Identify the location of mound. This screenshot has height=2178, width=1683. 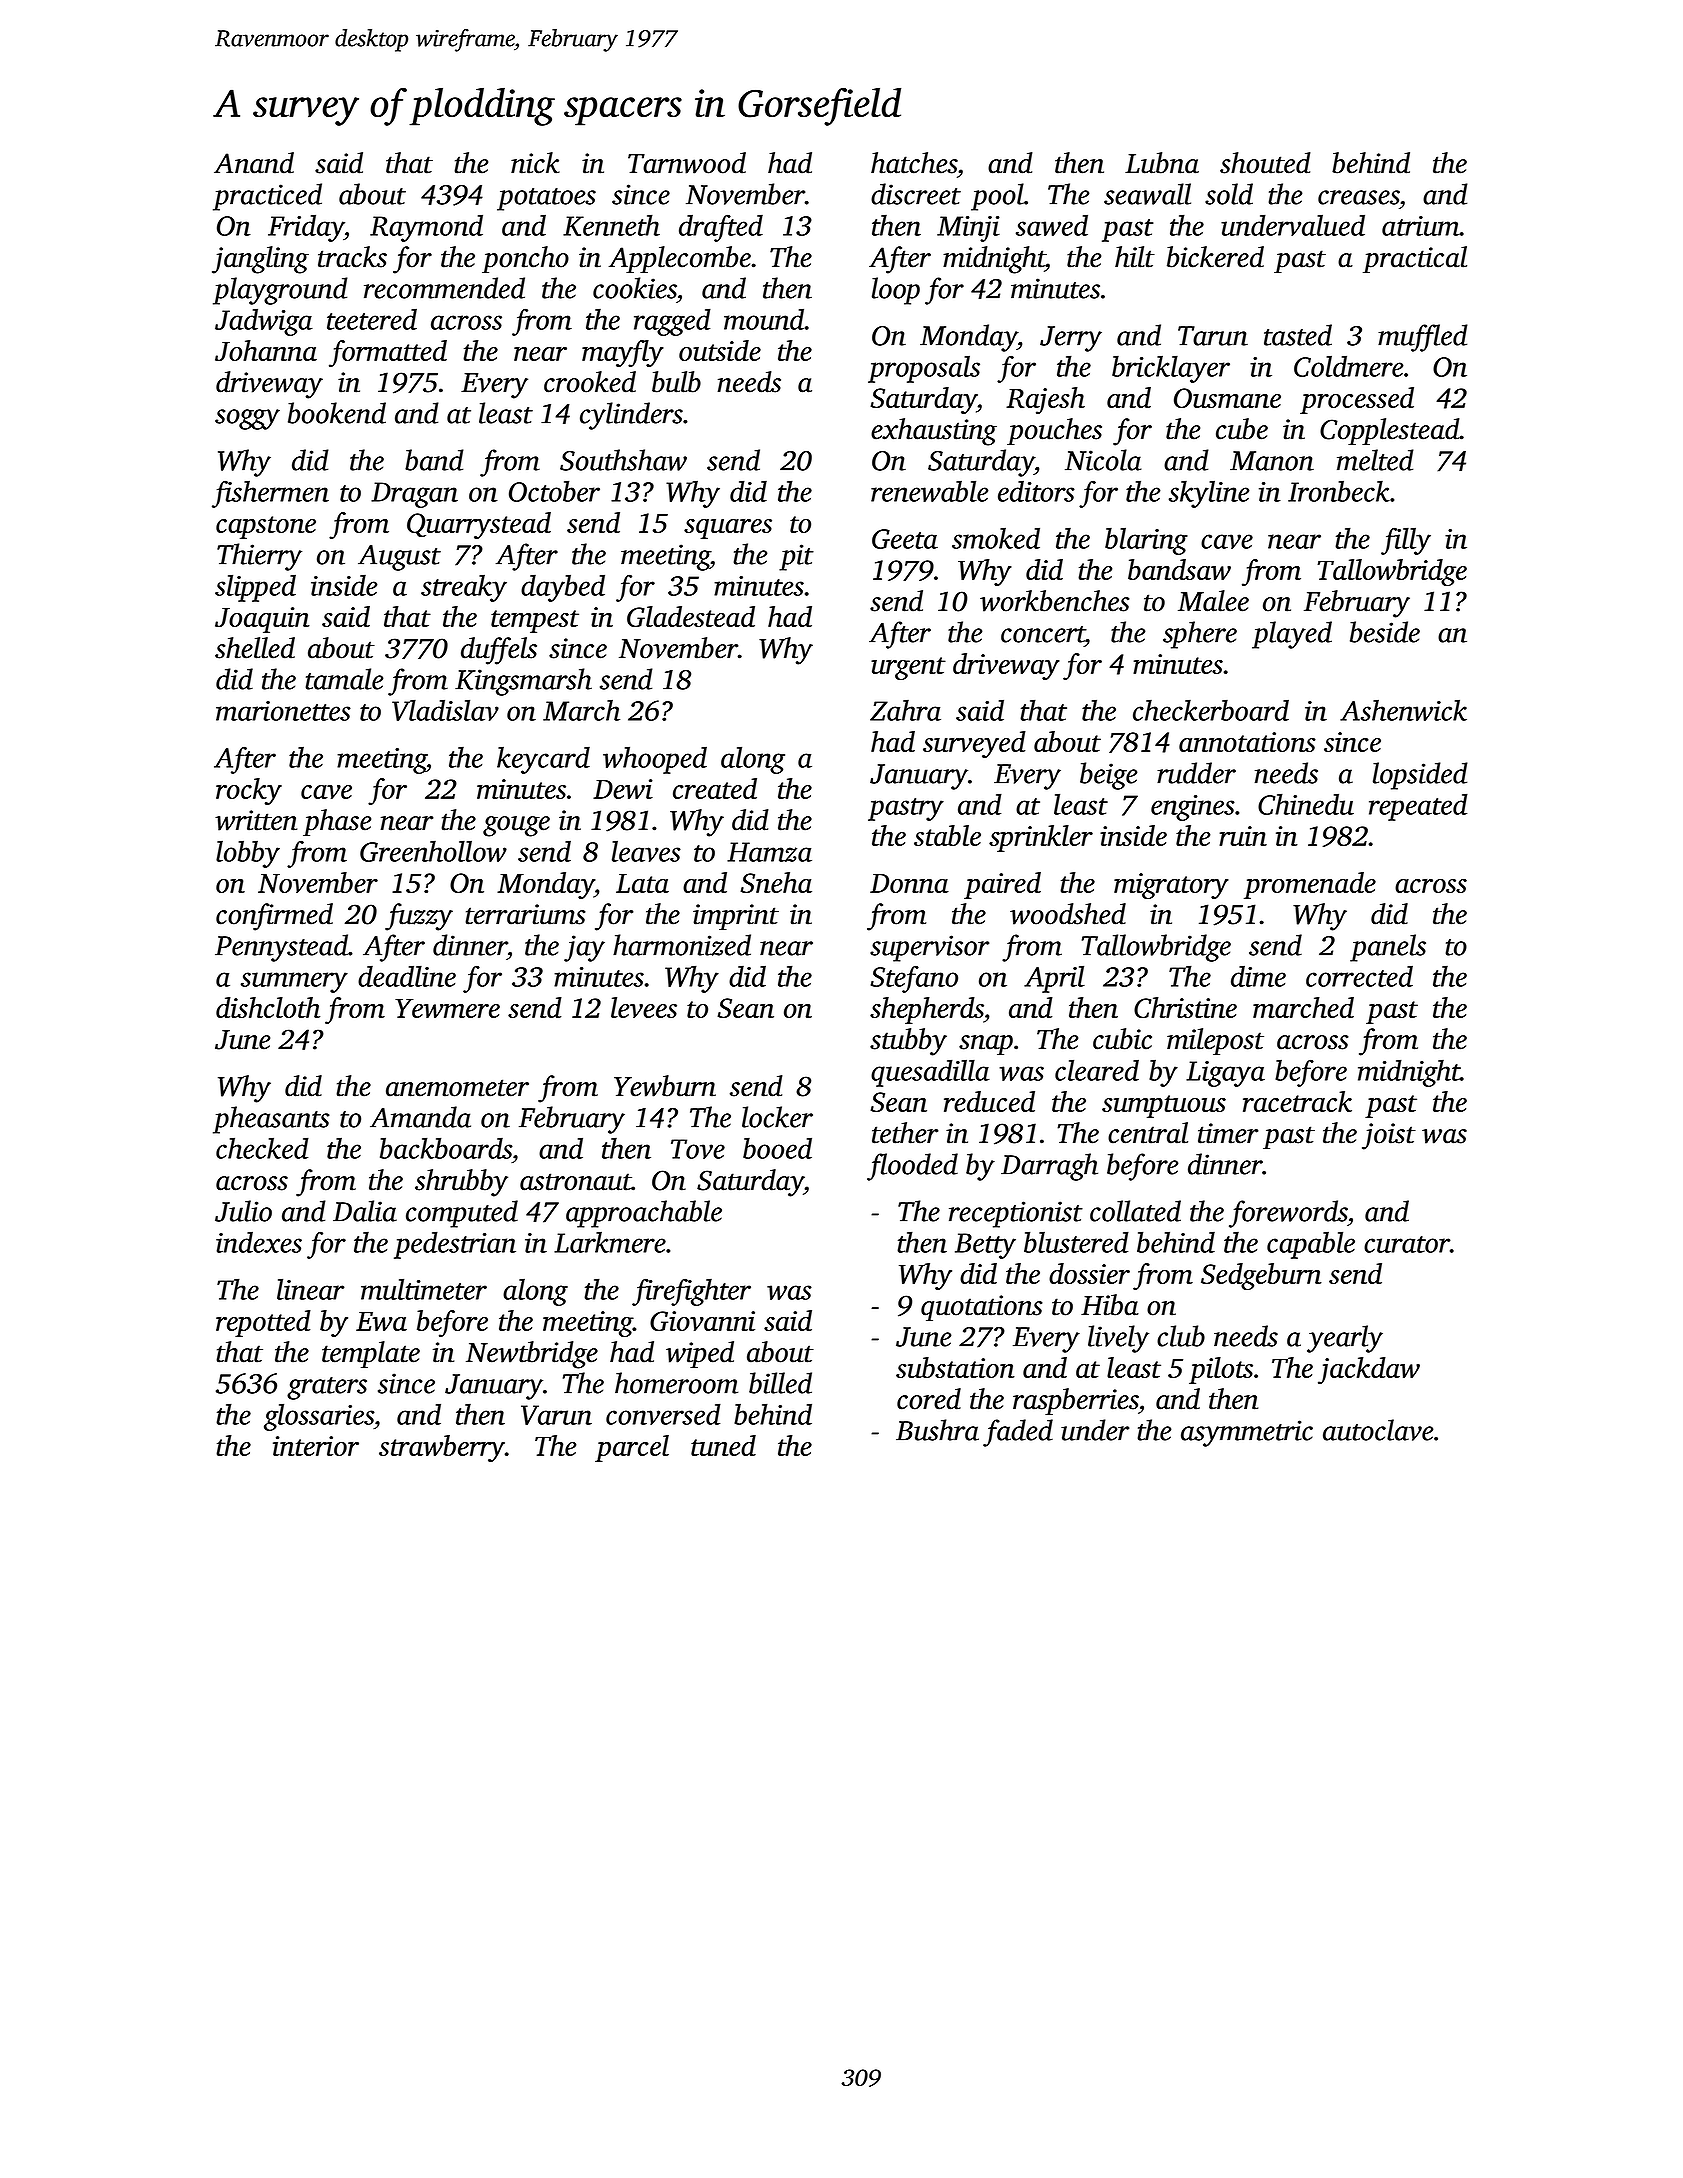
(764, 319).
